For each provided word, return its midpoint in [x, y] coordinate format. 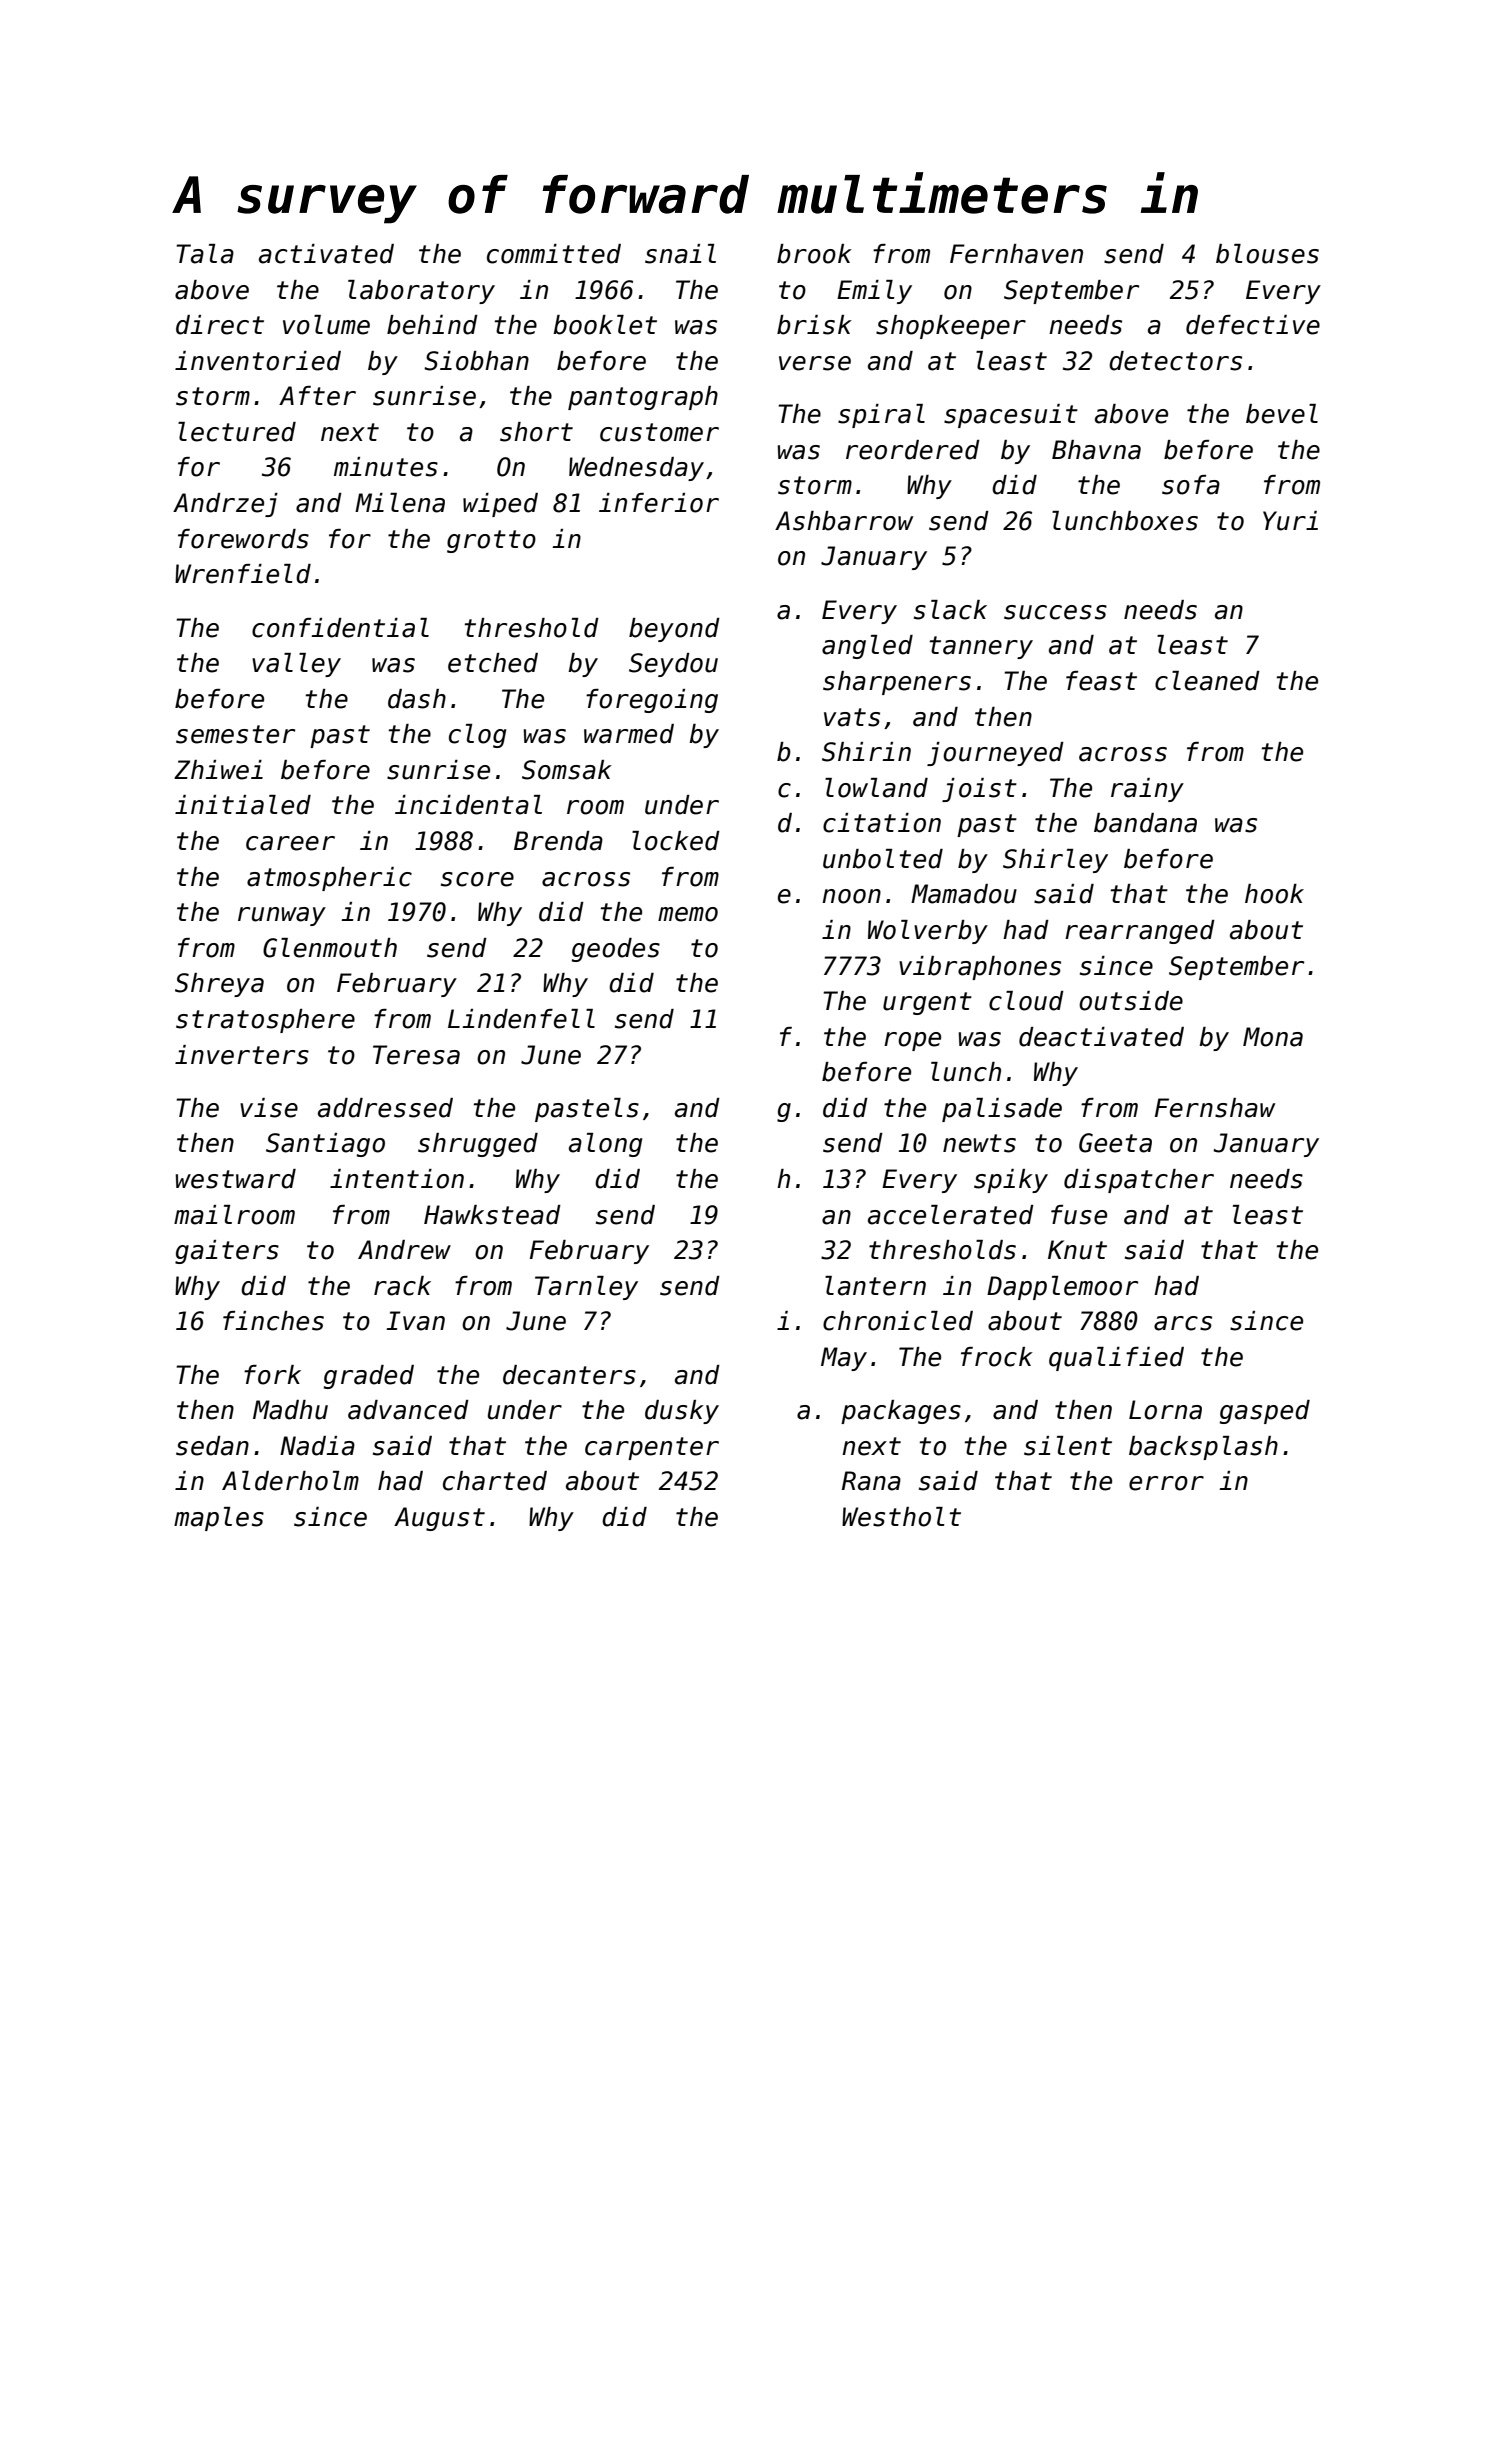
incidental [468, 805]
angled [867, 647]
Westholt [901, 1517]
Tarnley [586, 1288]
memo [688, 914]
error [1166, 1483]
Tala [205, 254]
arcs [1183, 1323]
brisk [814, 325]
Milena [400, 503]
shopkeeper [951, 327]
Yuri [1290, 521]
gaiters [227, 1252]
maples [219, 1519]
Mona [1273, 1037]
